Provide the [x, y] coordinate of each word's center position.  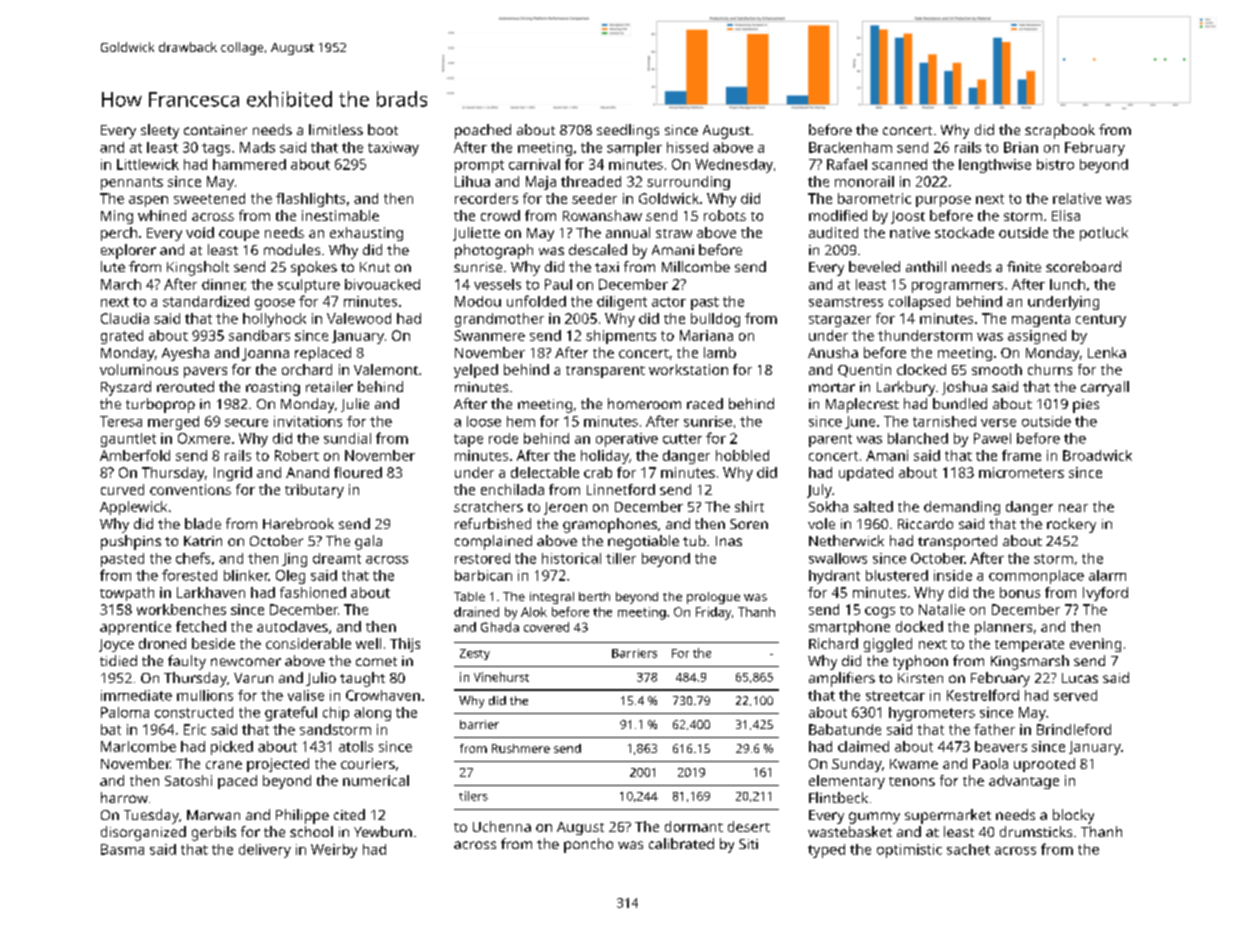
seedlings [628, 131]
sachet [968, 849]
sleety [160, 131]
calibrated [681, 843]
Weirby [334, 851]
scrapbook [1060, 131]
